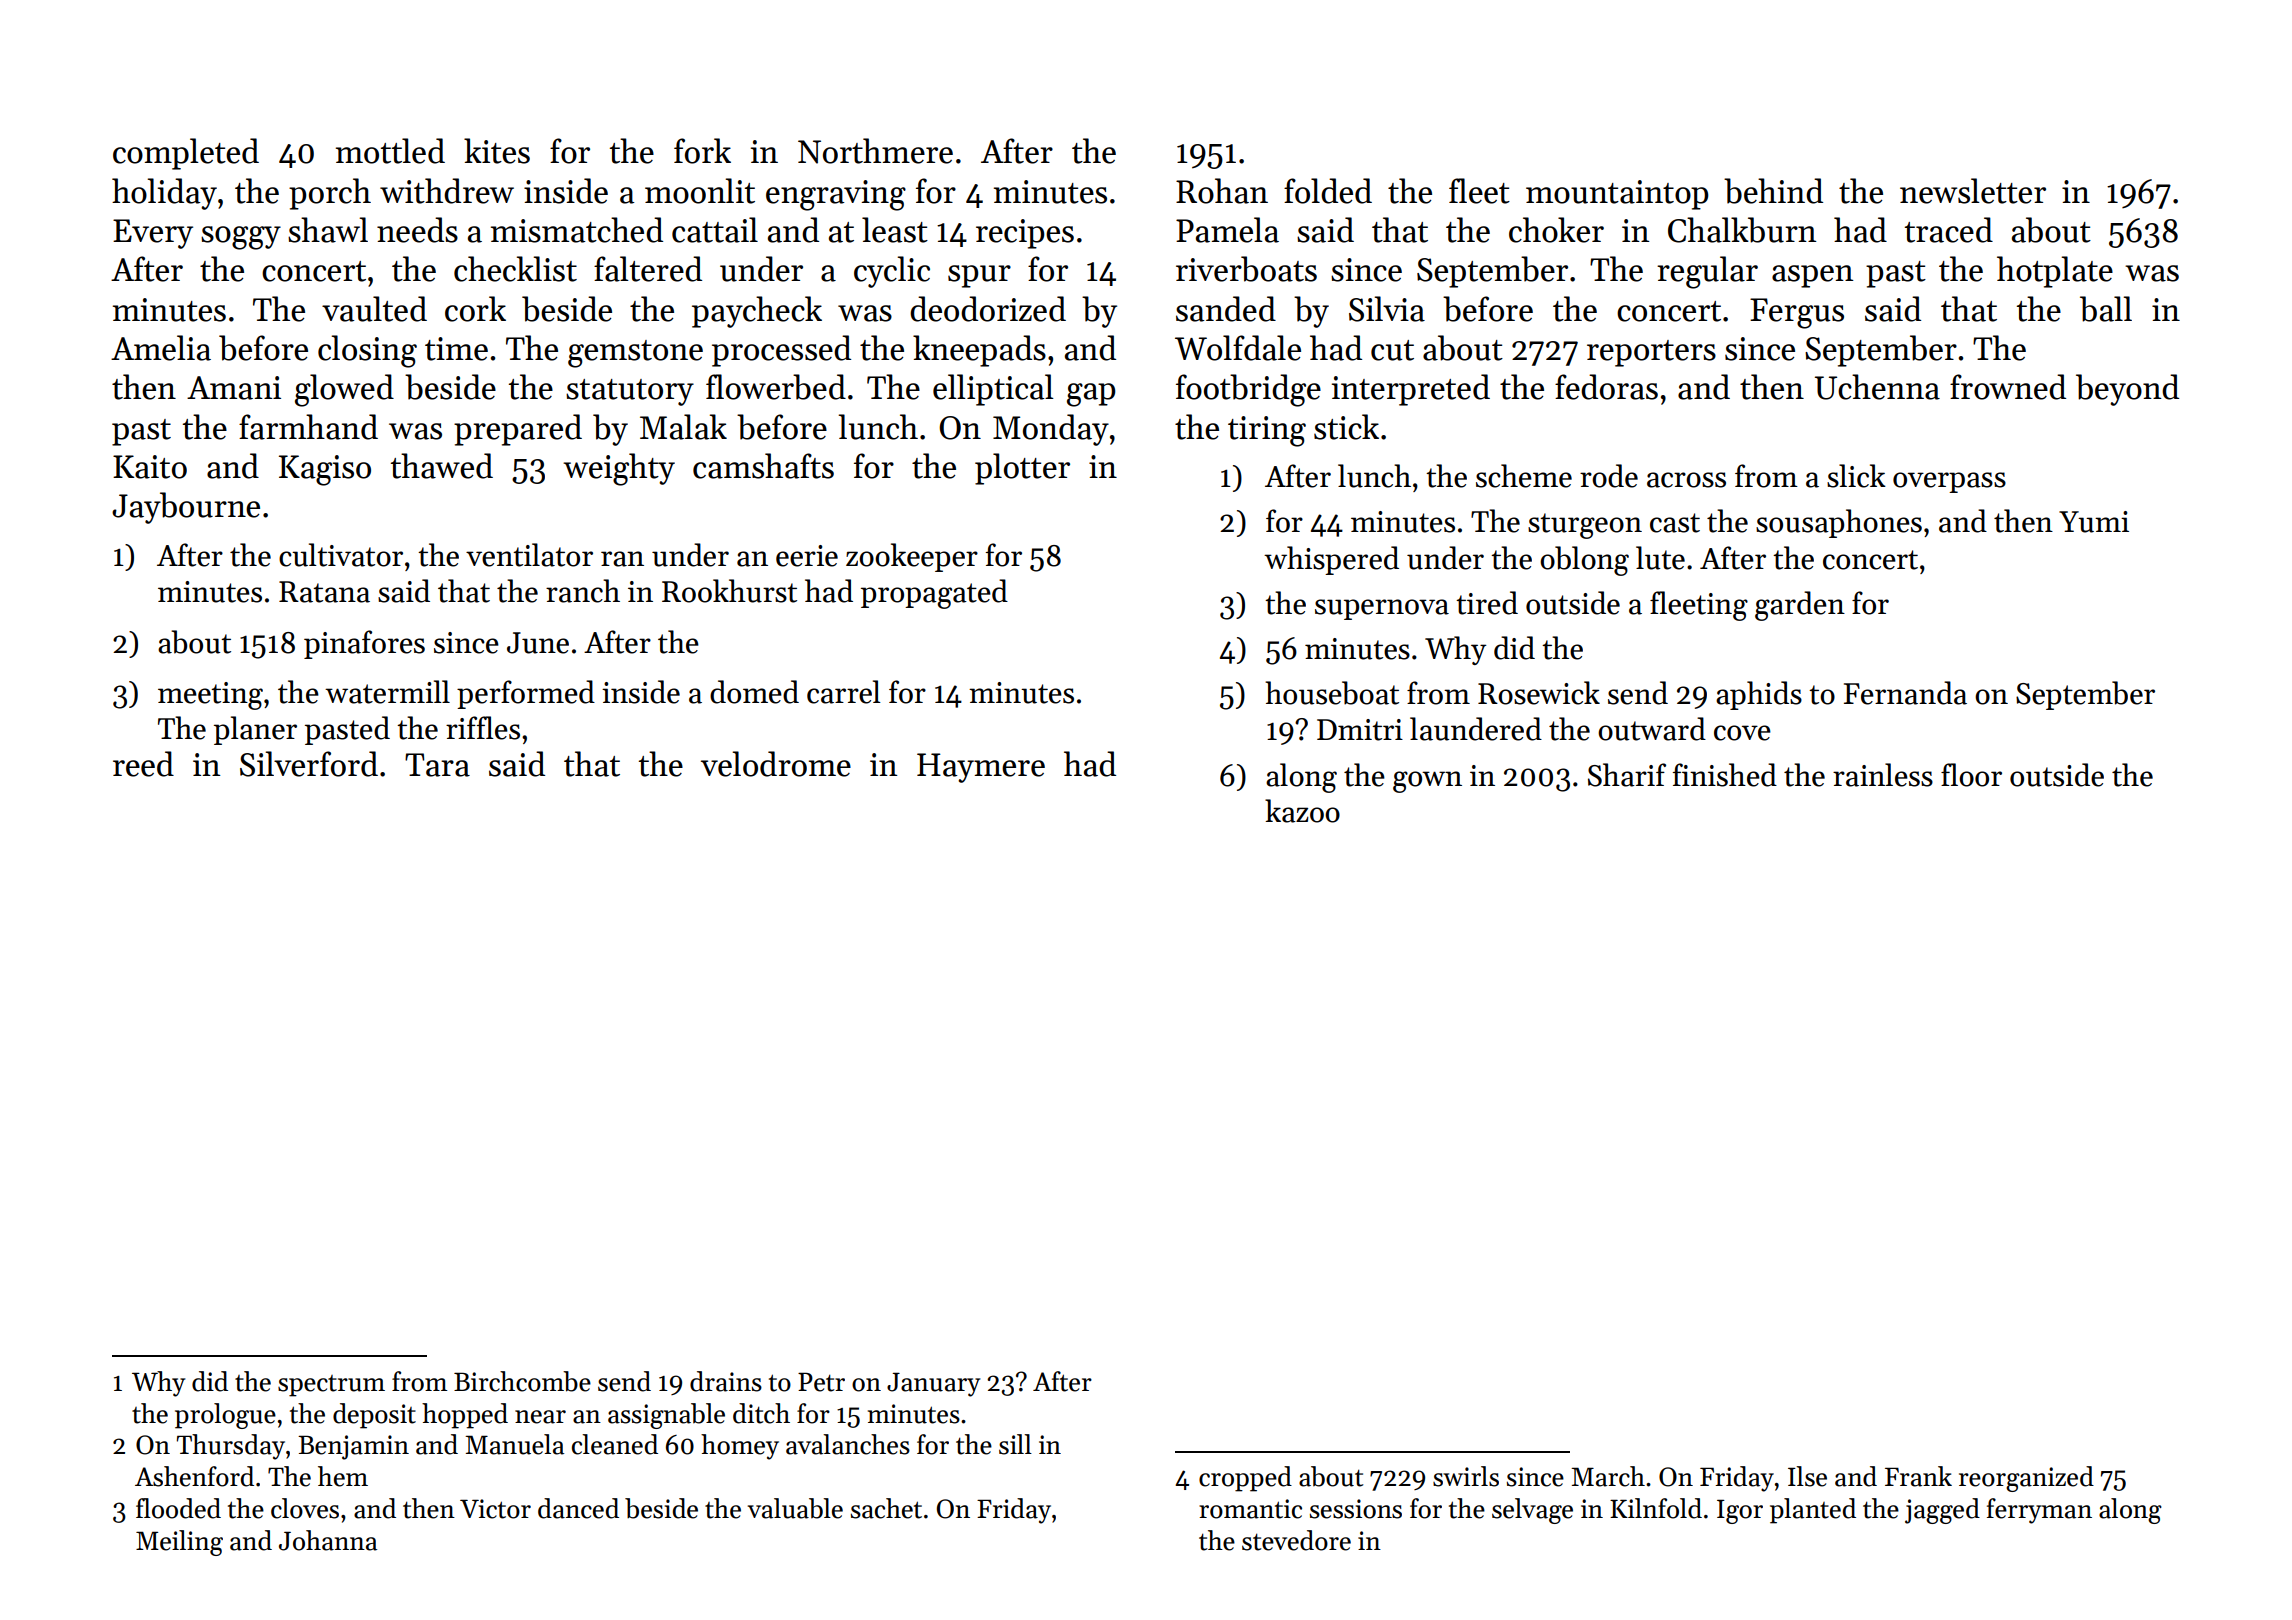 This document has width=2292, height=1620. What do you see at coordinates (981, 768) in the document?
I see `Haymere` at bounding box center [981, 768].
